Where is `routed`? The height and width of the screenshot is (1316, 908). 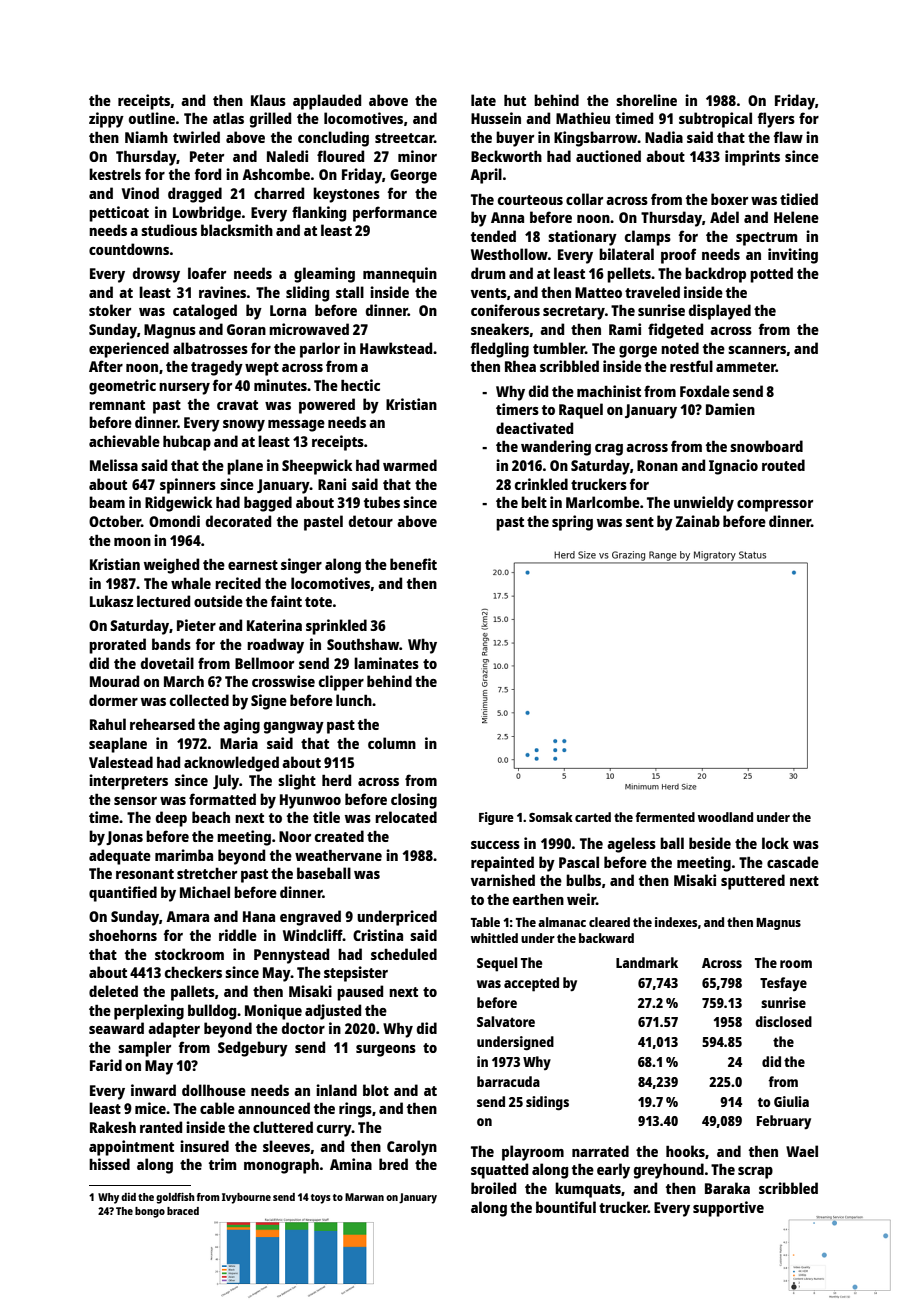 routed is located at coordinates (783, 465).
